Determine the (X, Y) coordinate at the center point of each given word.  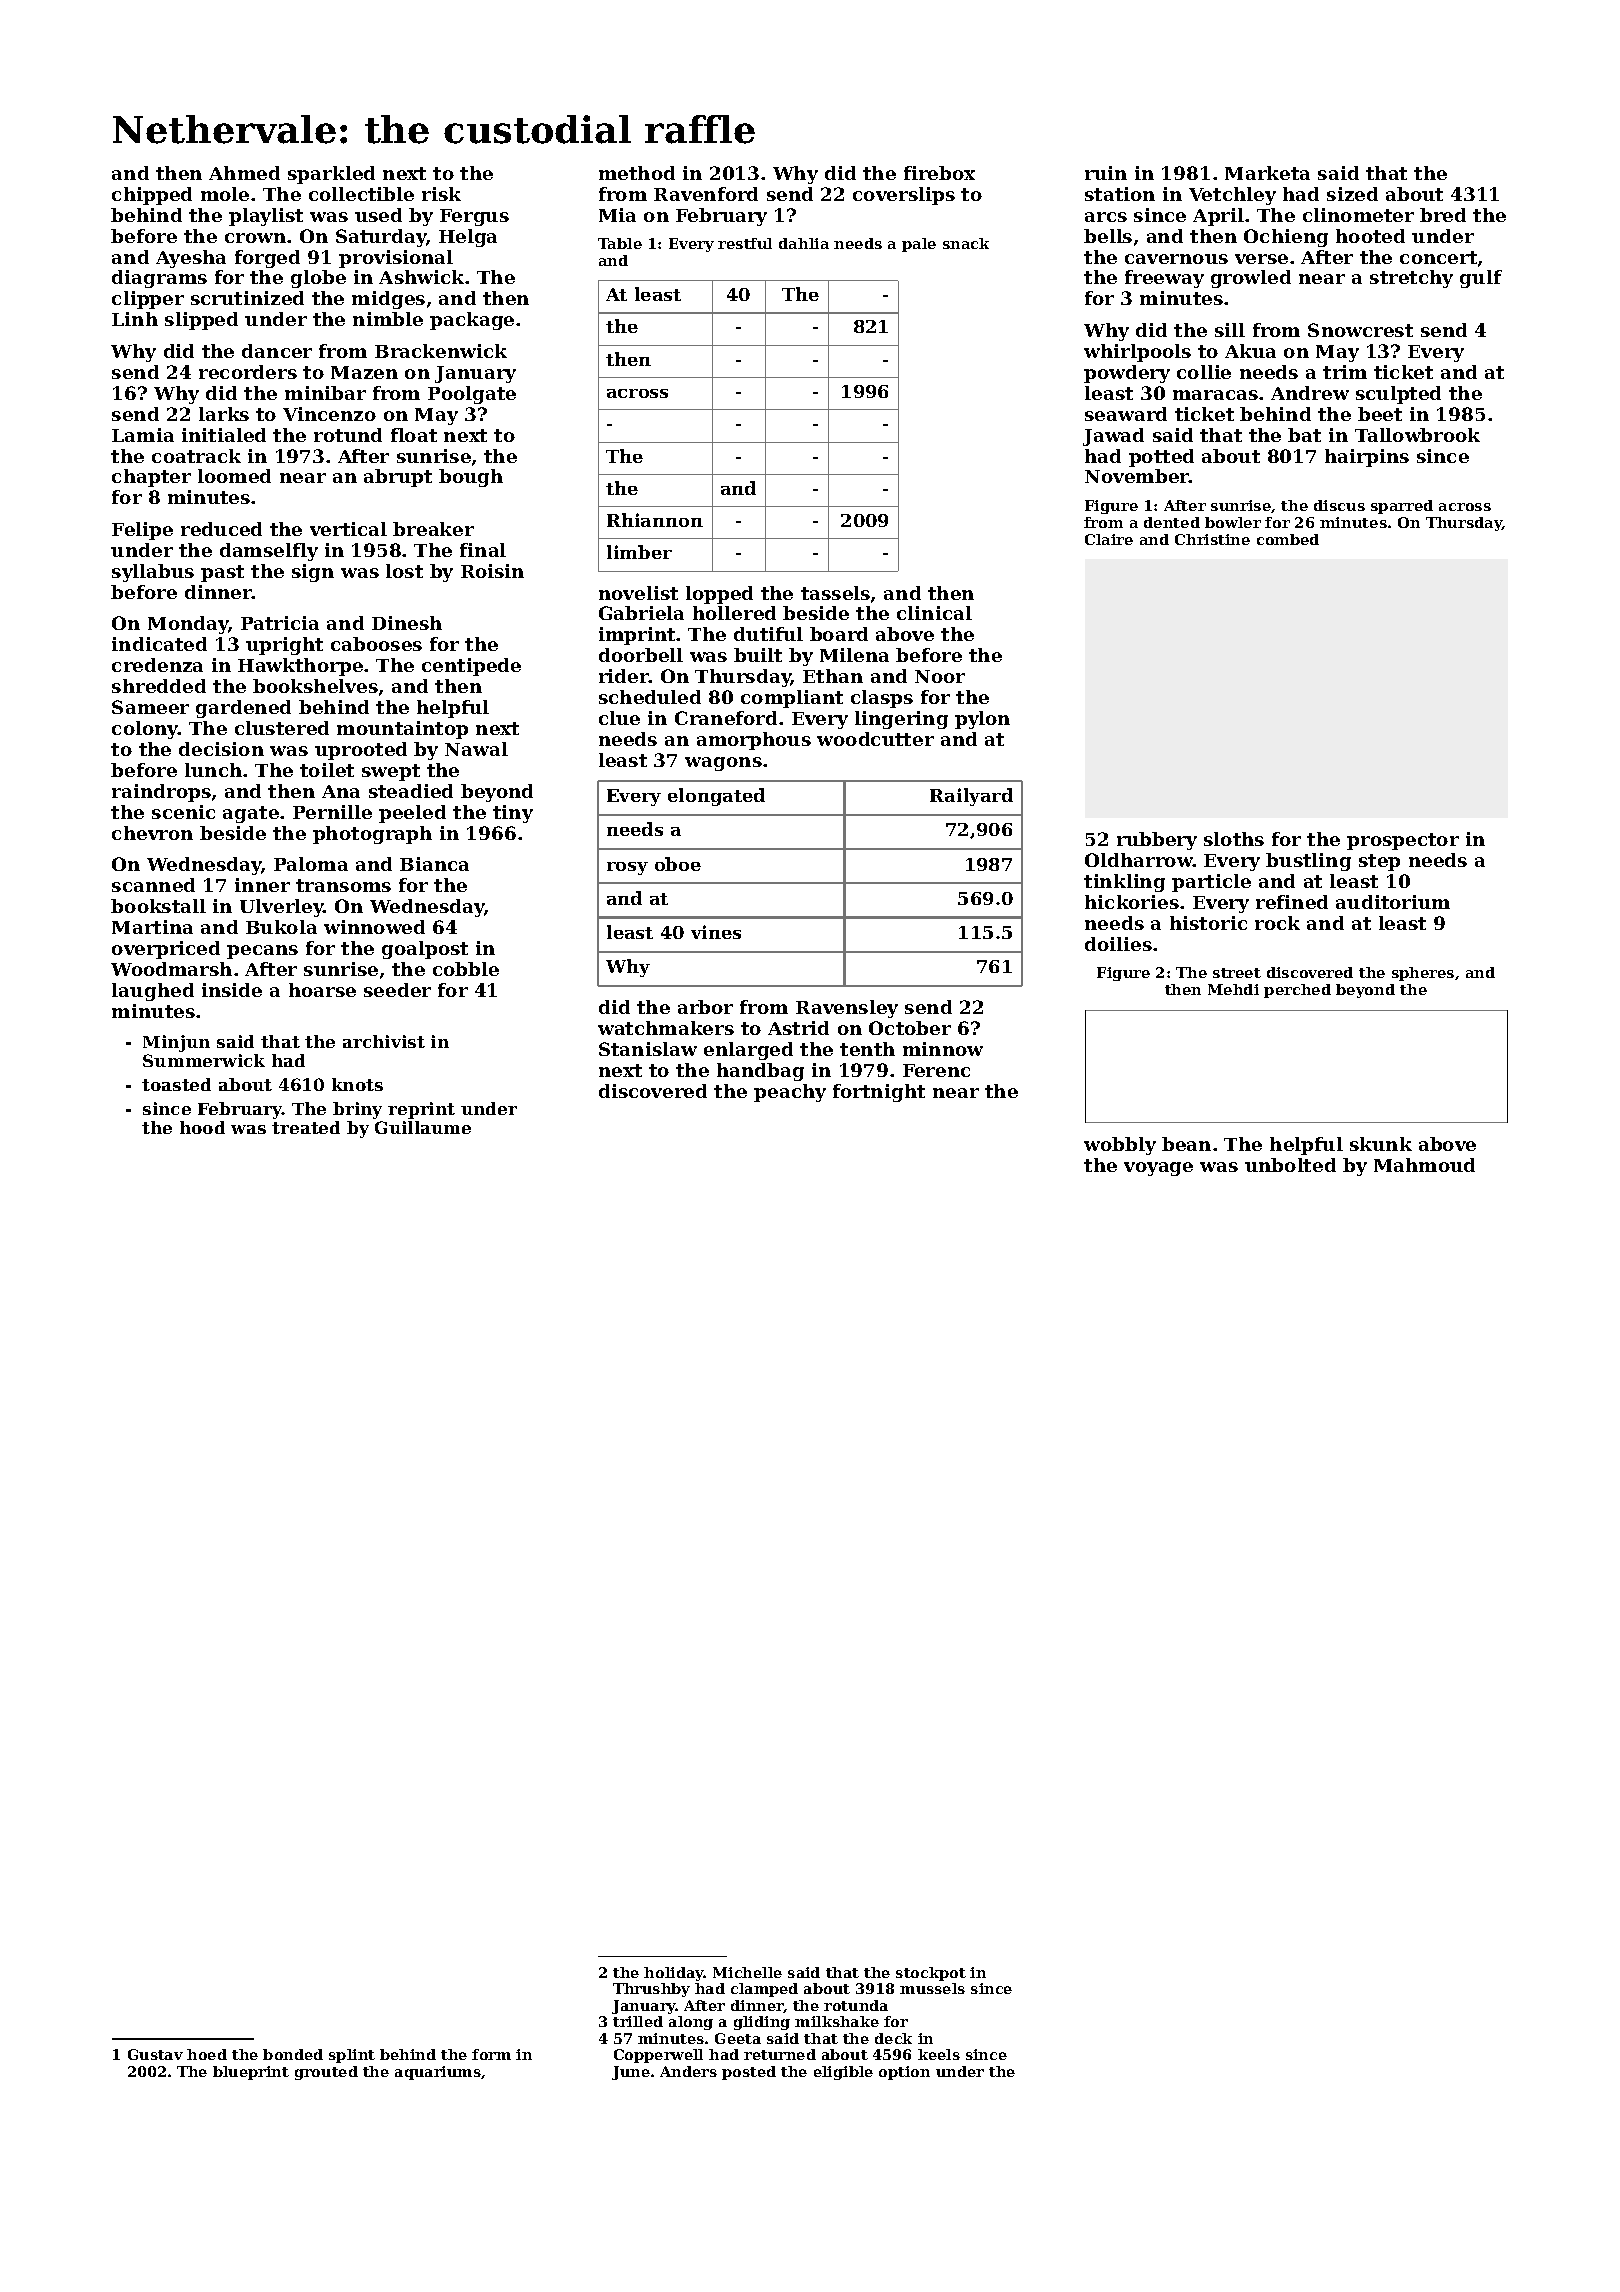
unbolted (1290, 1165)
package (472, 321)
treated (306, 1127)
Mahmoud (1424, 1165)
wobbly (1120, 1146)
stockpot (931, 1974)
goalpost (425, 950)
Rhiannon (655, 520)
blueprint (251, 2073)
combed (1288, 539)
